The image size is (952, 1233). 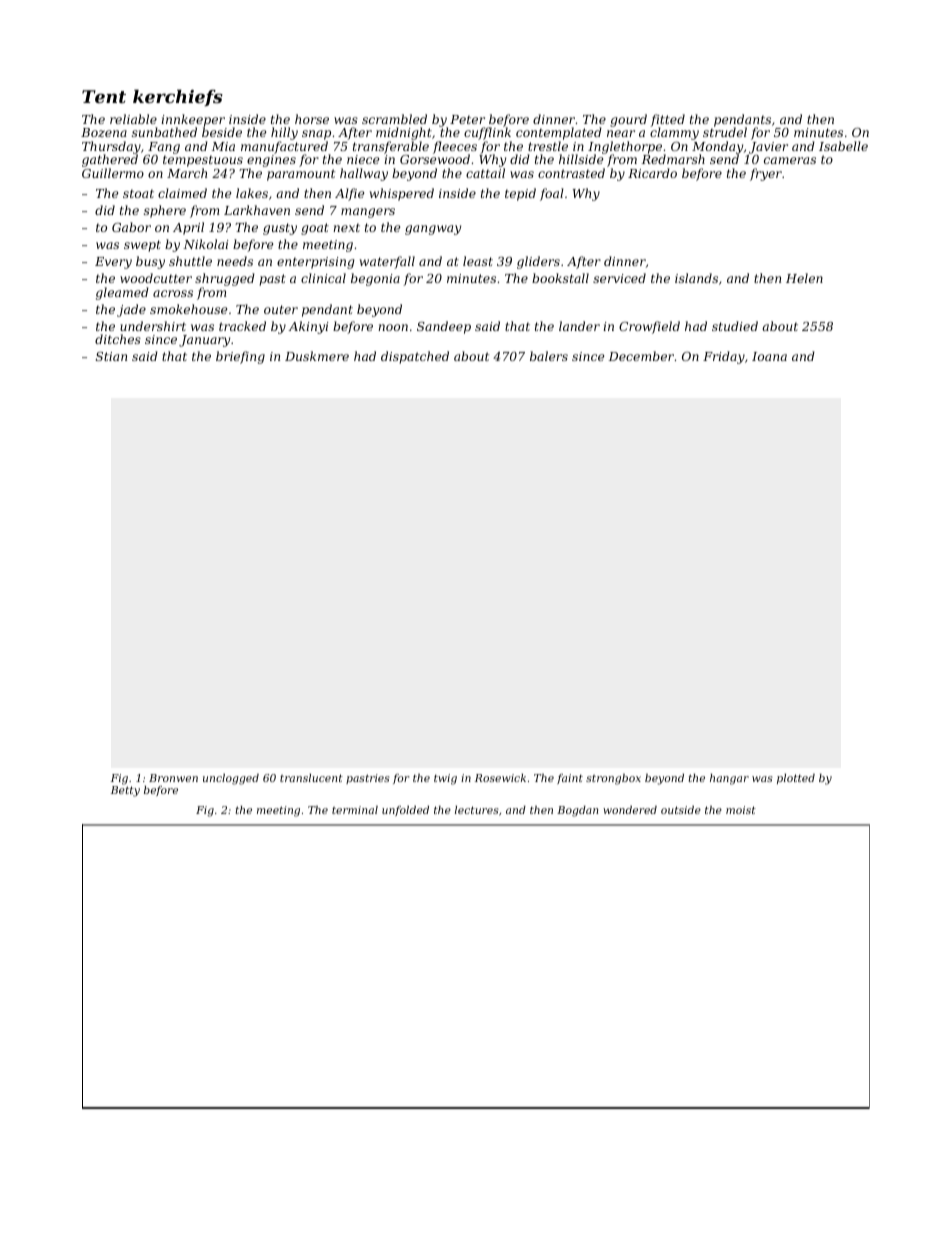 What do you see at coordinates (796, 779) in the screenshot?
I see `plotted` at bounding box center [796, 779].
